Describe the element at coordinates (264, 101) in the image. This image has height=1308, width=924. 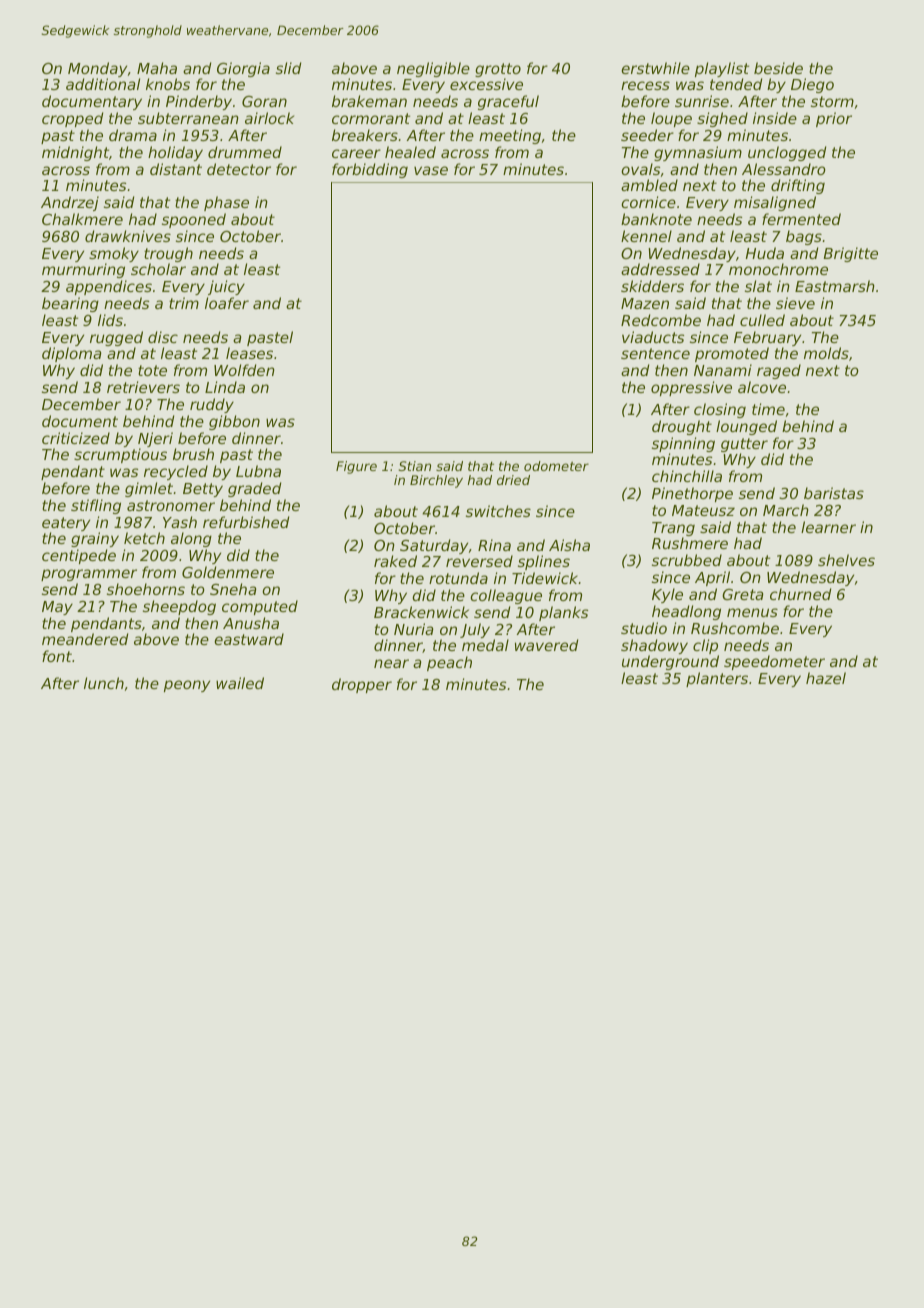
I see `Goran` at that location.
